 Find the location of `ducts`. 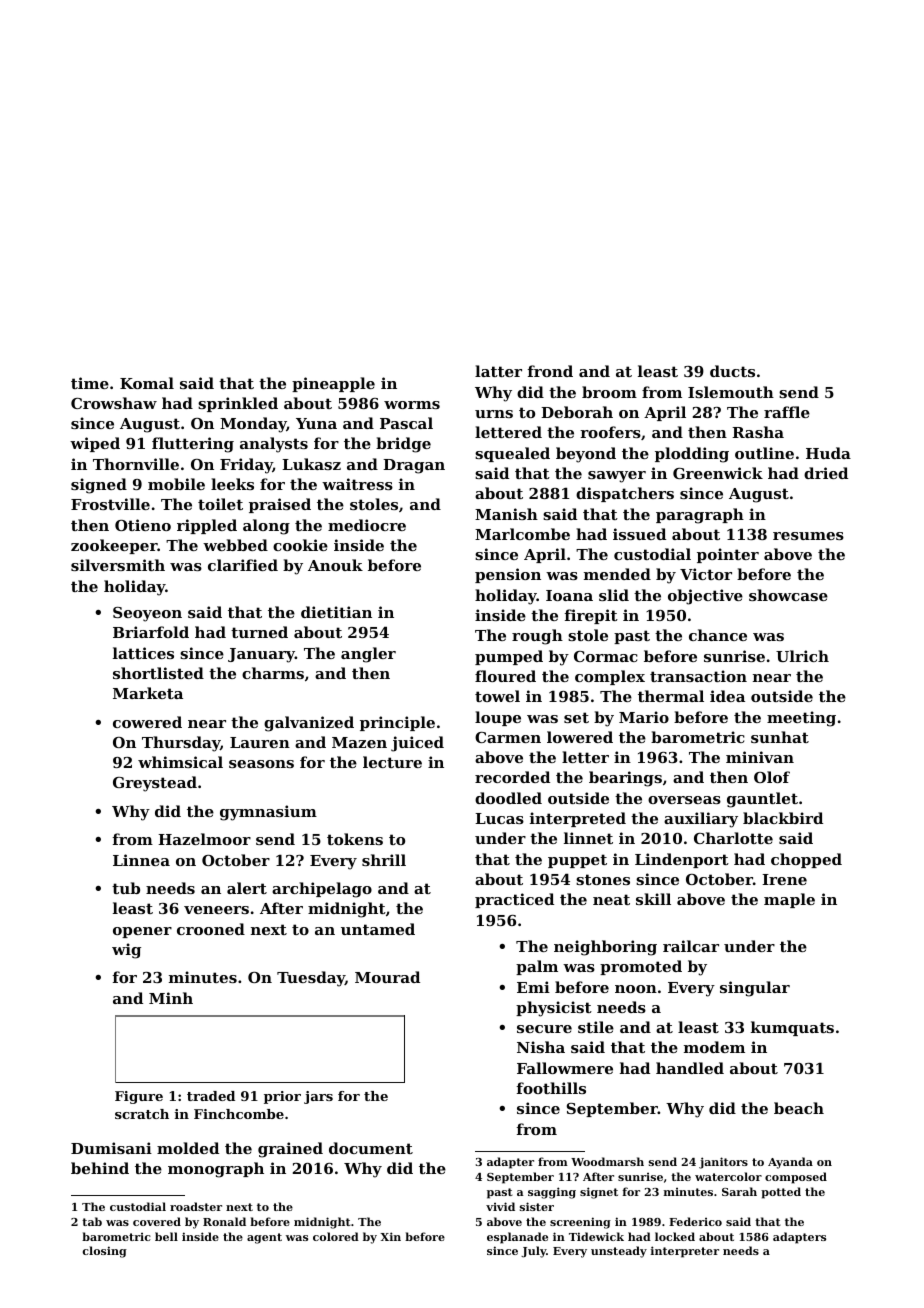

ducts is located at coordinates (732, 371).
